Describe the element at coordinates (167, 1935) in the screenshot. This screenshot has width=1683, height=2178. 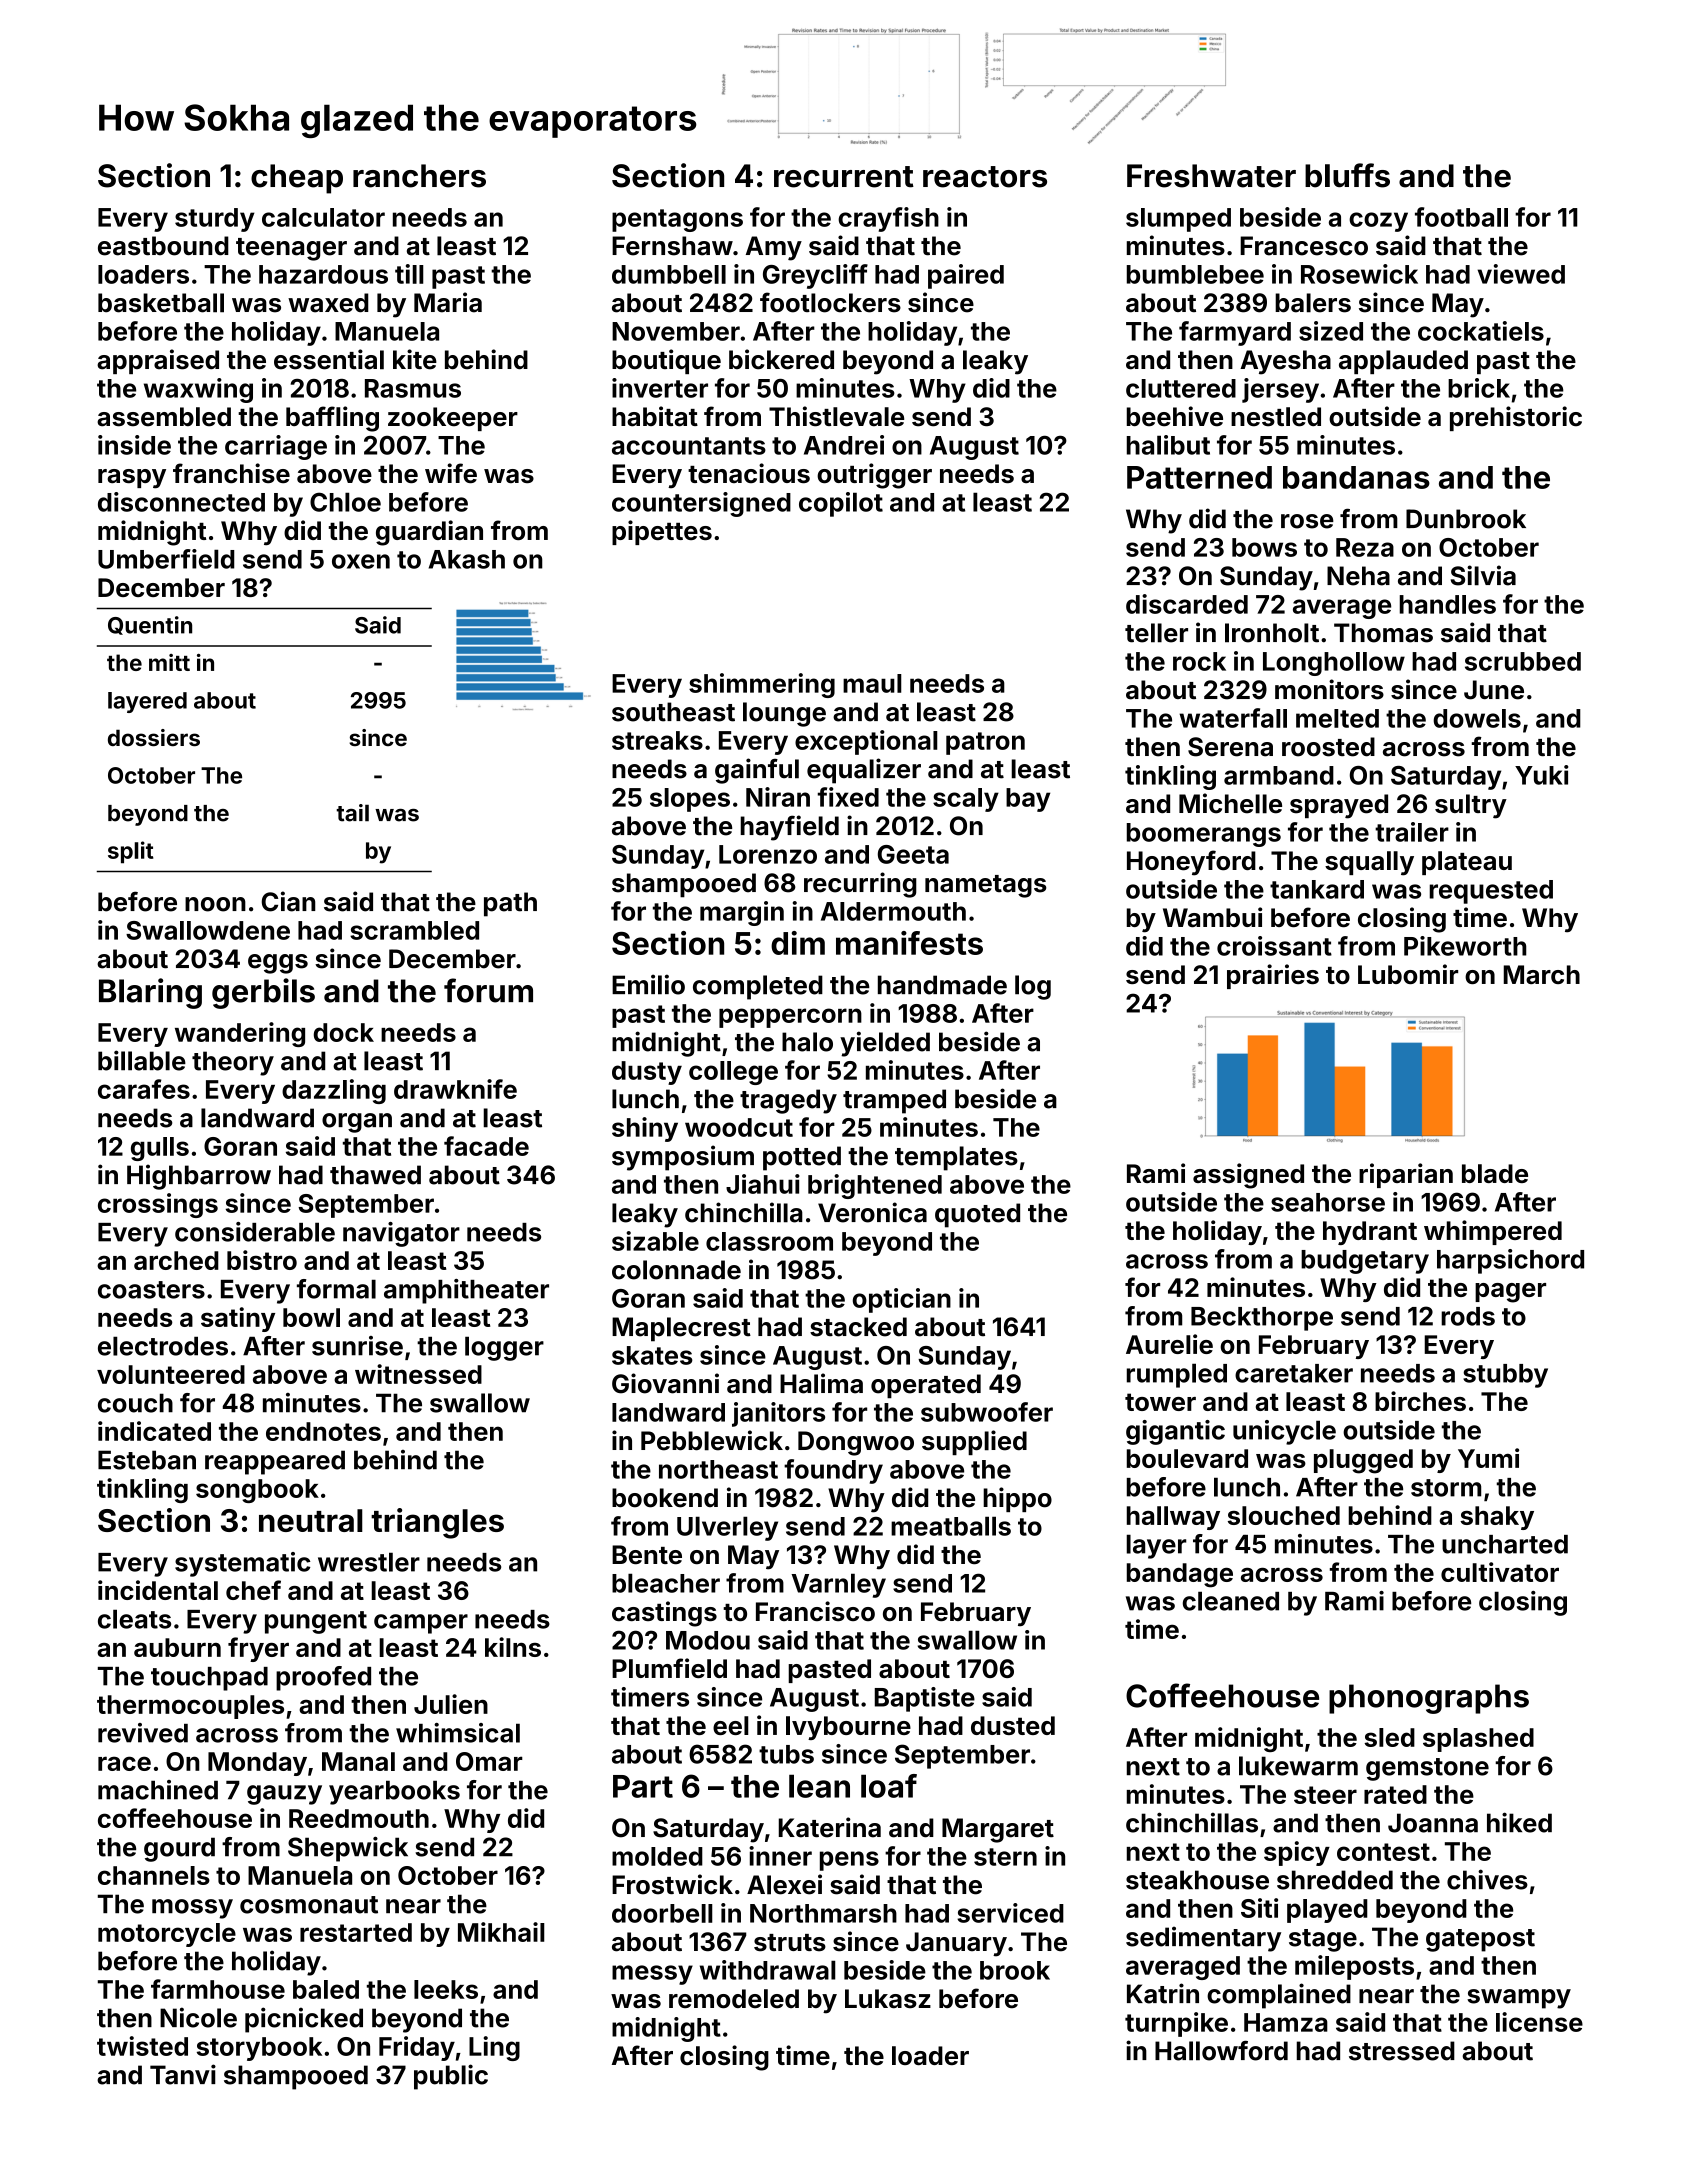
I see `motorcycle` at that location.
